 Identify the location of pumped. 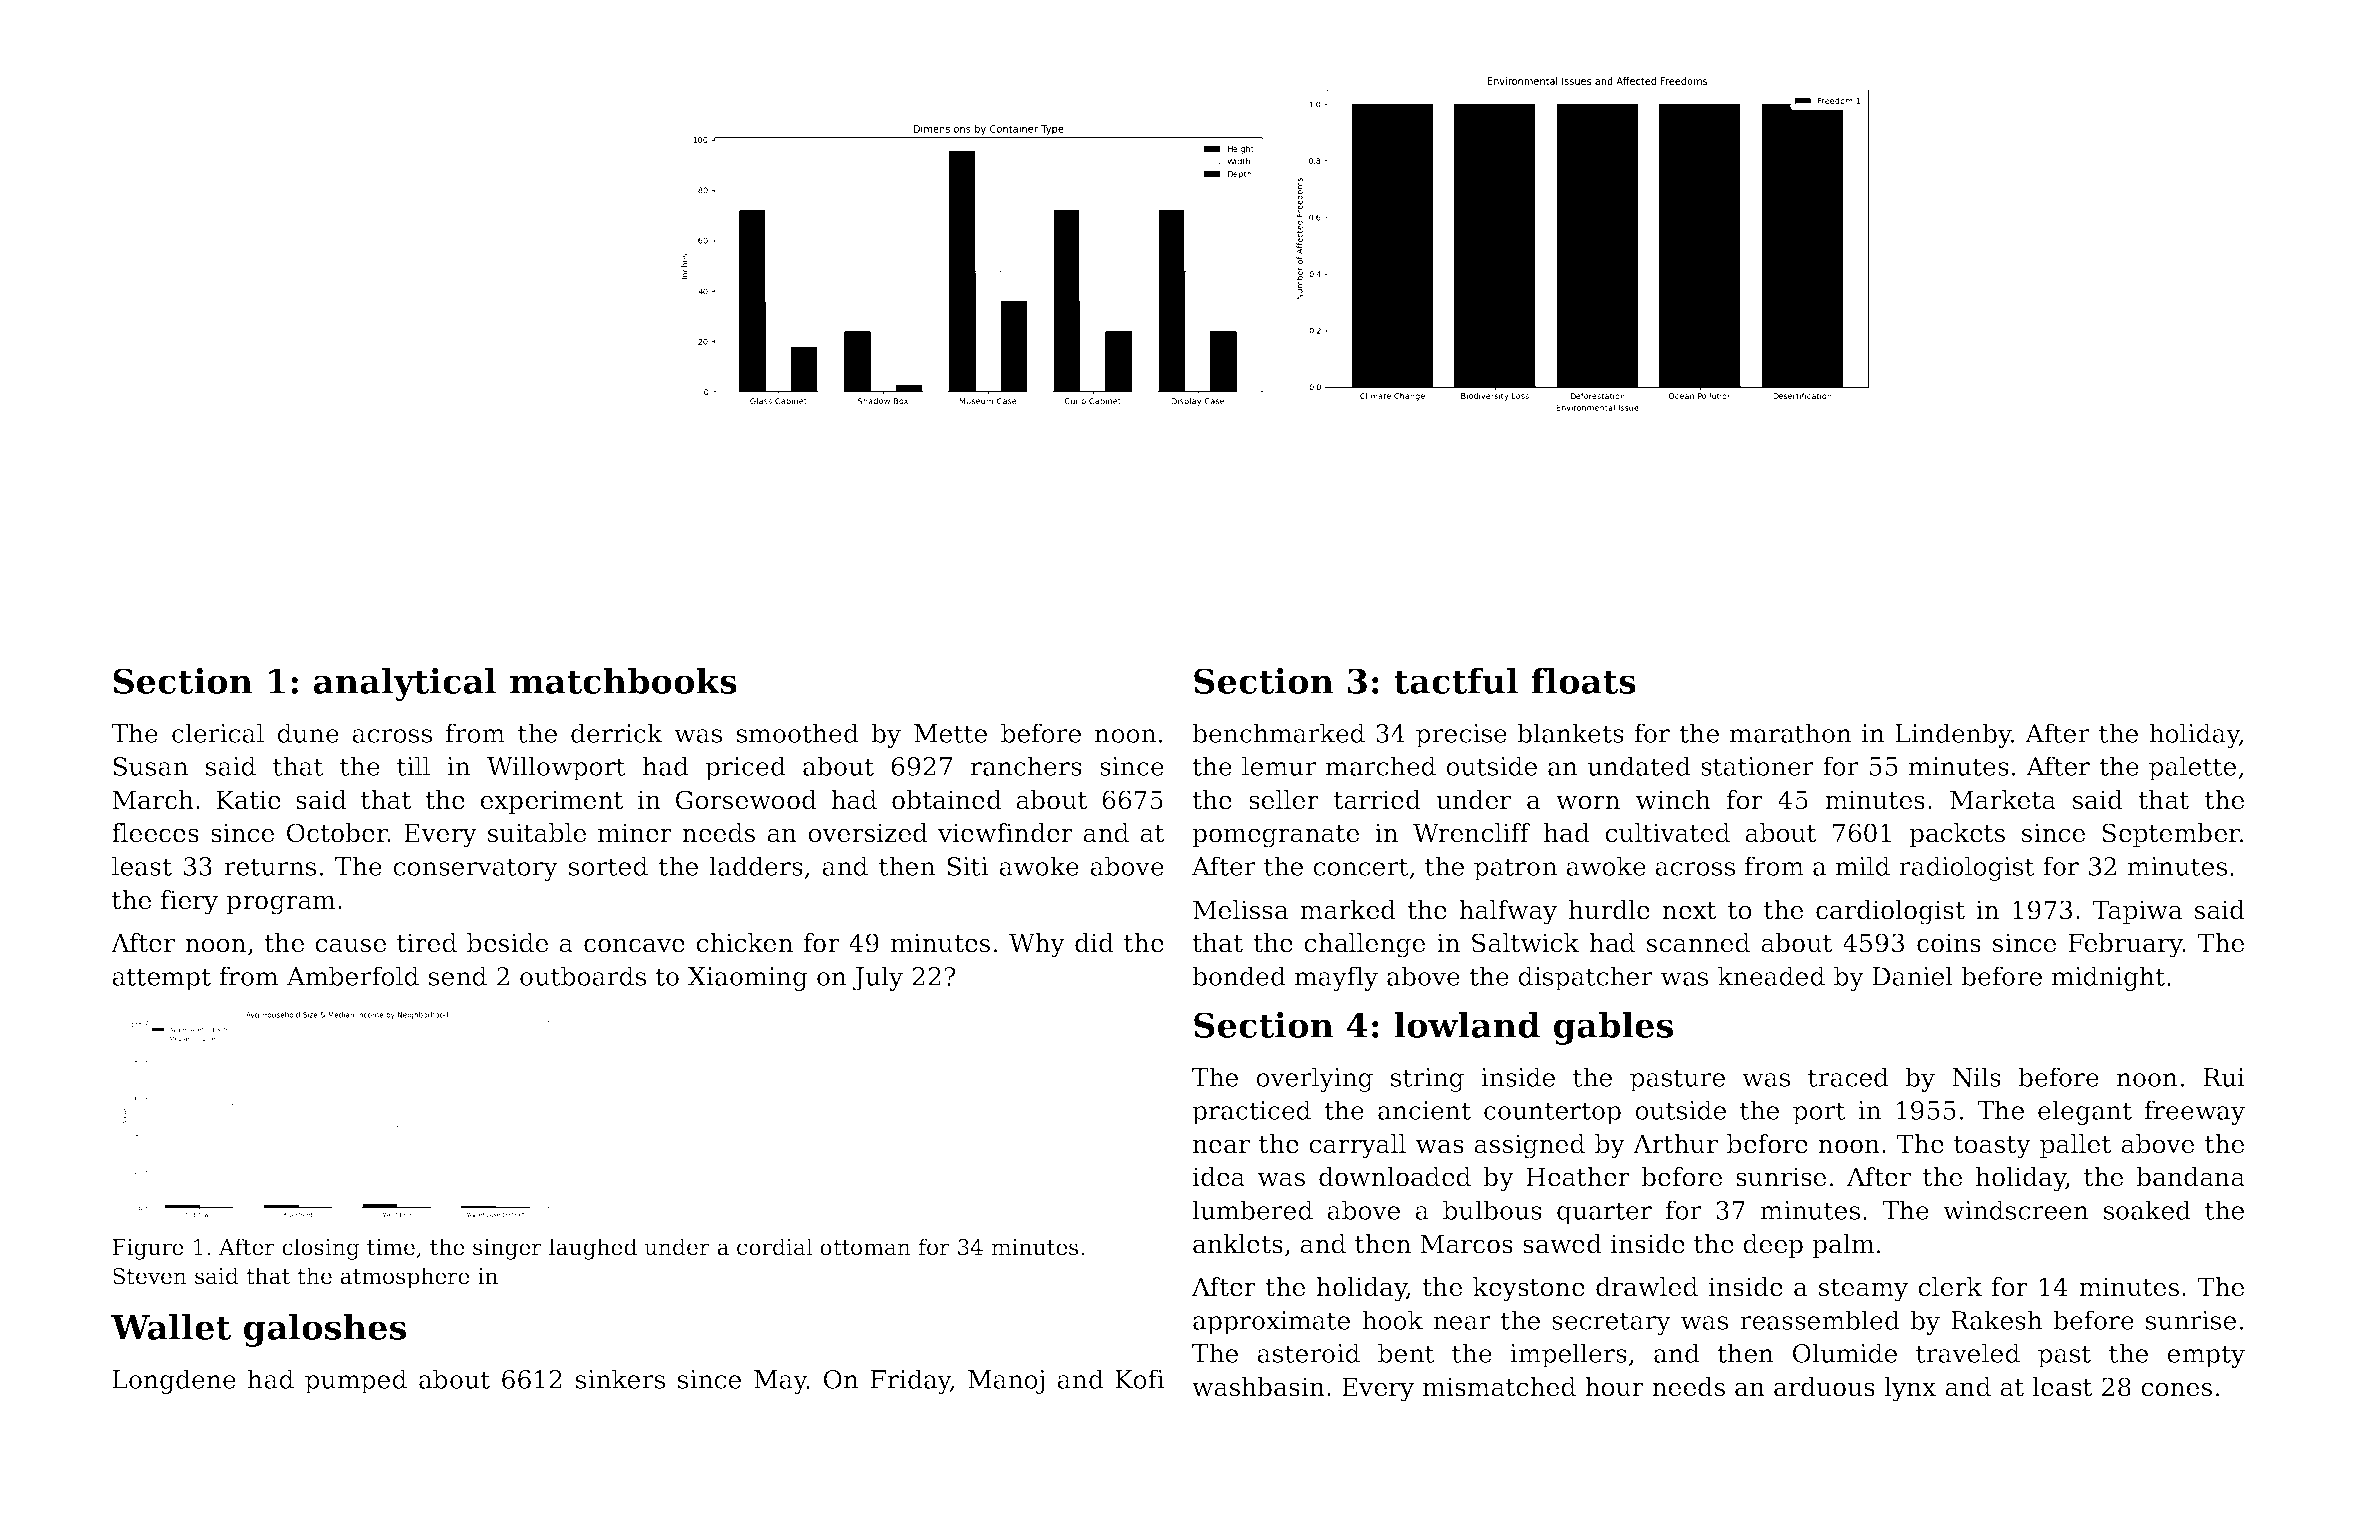
(356, 1381).
